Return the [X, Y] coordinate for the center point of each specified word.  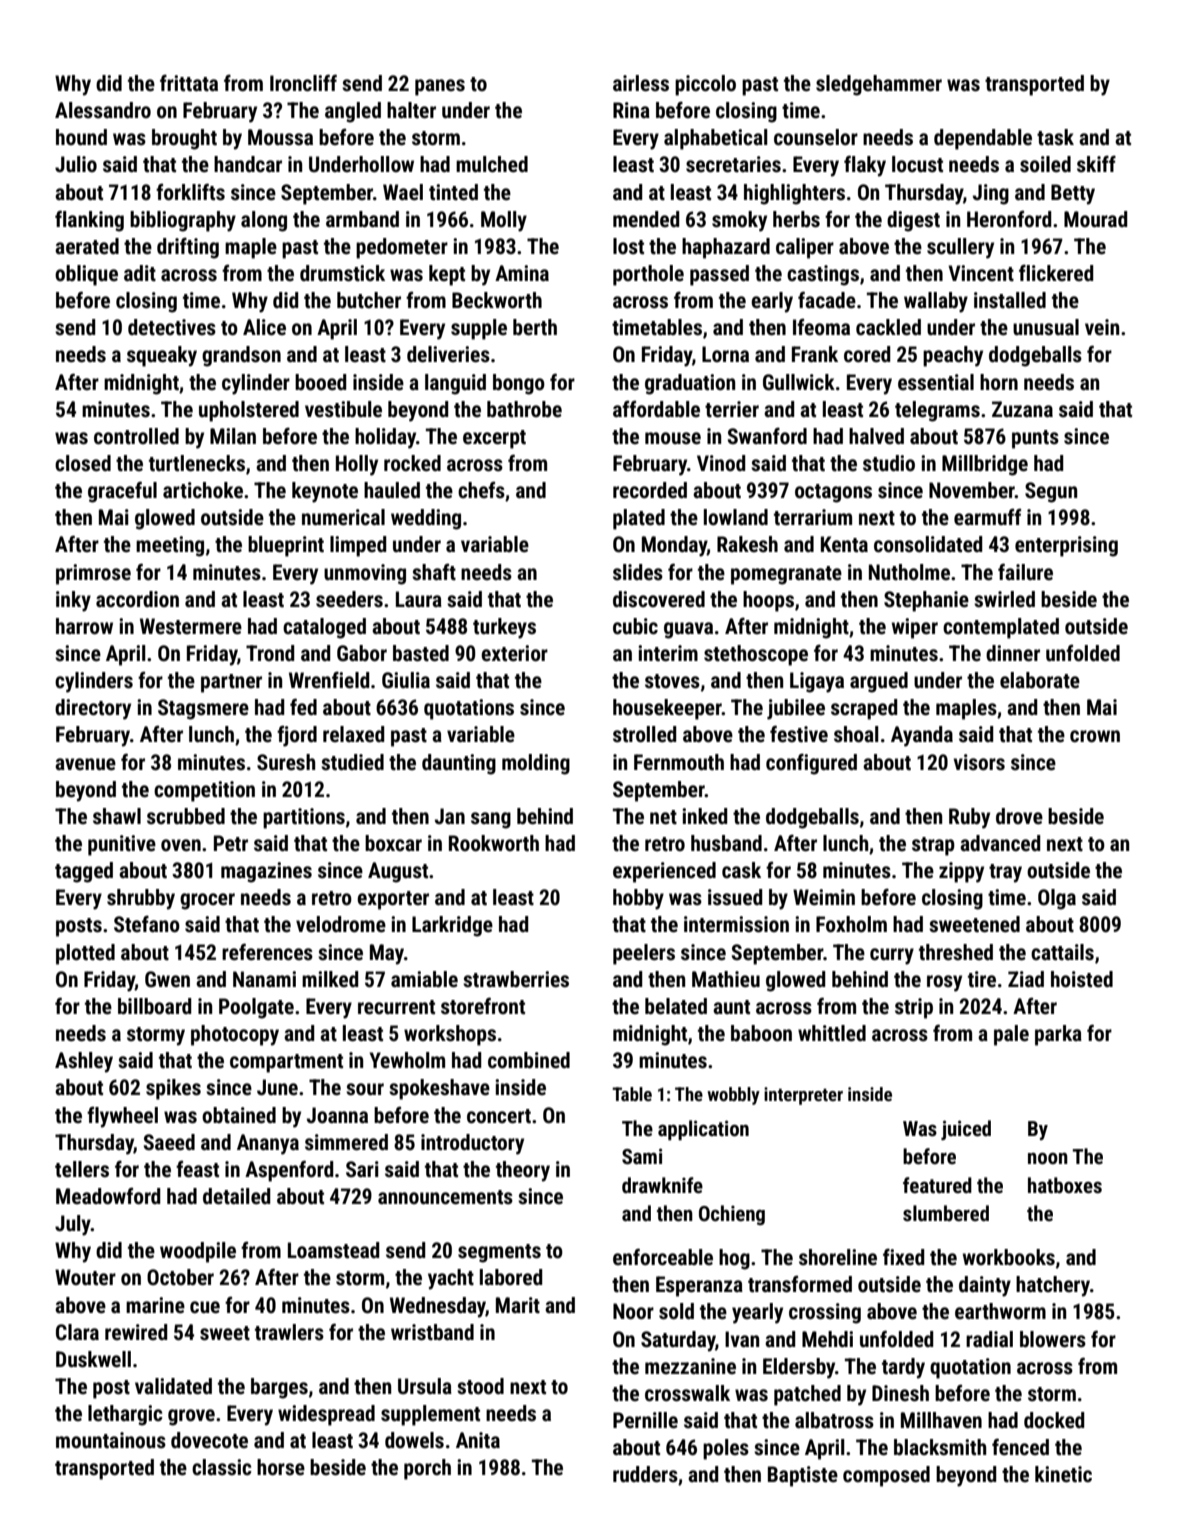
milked [330, 979]
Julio [76, 164]
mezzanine [690, 1366]
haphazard [726, 248]
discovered [659, 599]
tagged [84, 872]
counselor [816, 137]
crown [1095, 736]
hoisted [1082, 979]
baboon [761, 1033]
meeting [170, 546]
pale [1011, 1035]
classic [222, 1467]
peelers [644, 954]
